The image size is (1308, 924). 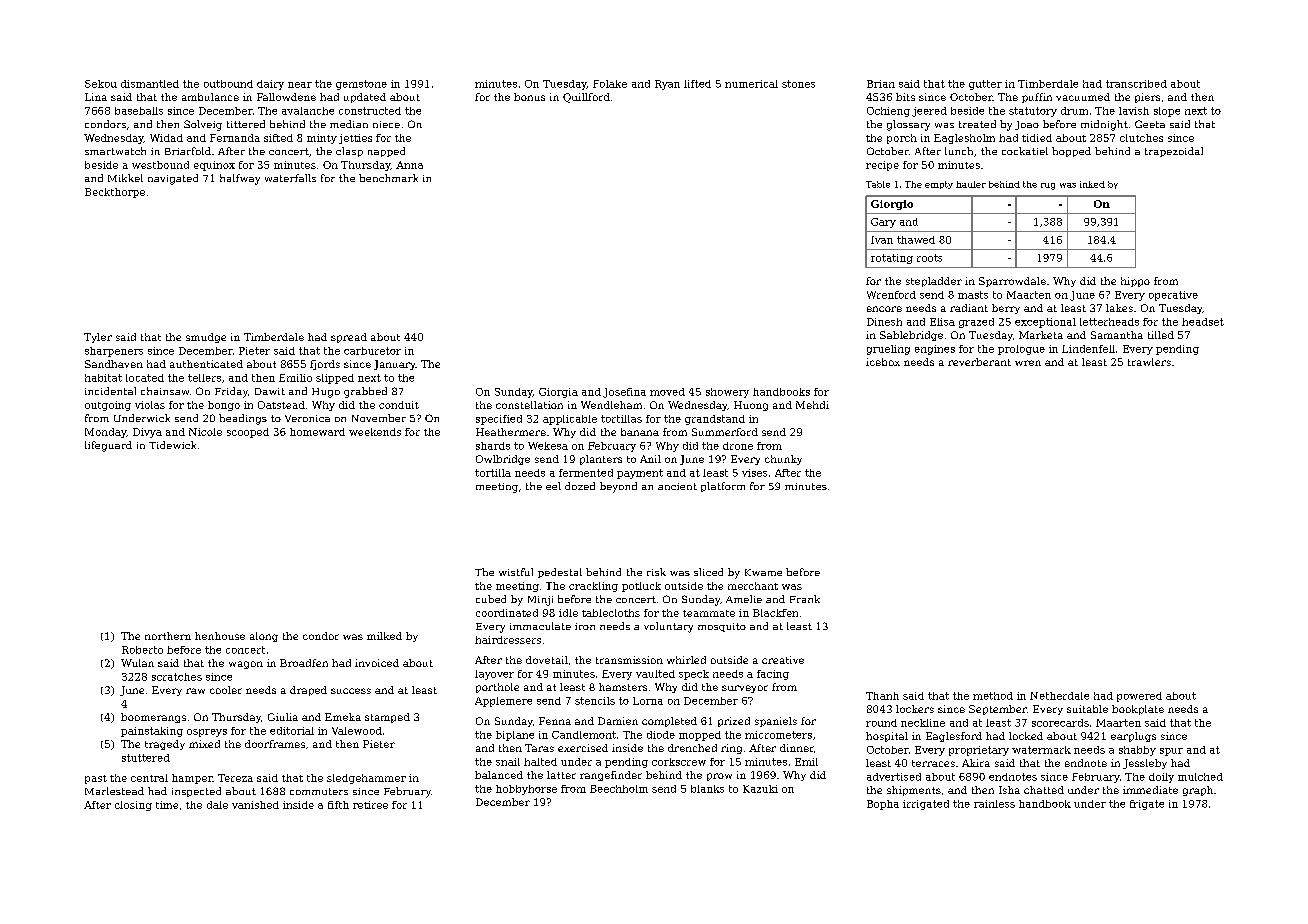 I want to click on Ryan, so click(x=667, y=85).
